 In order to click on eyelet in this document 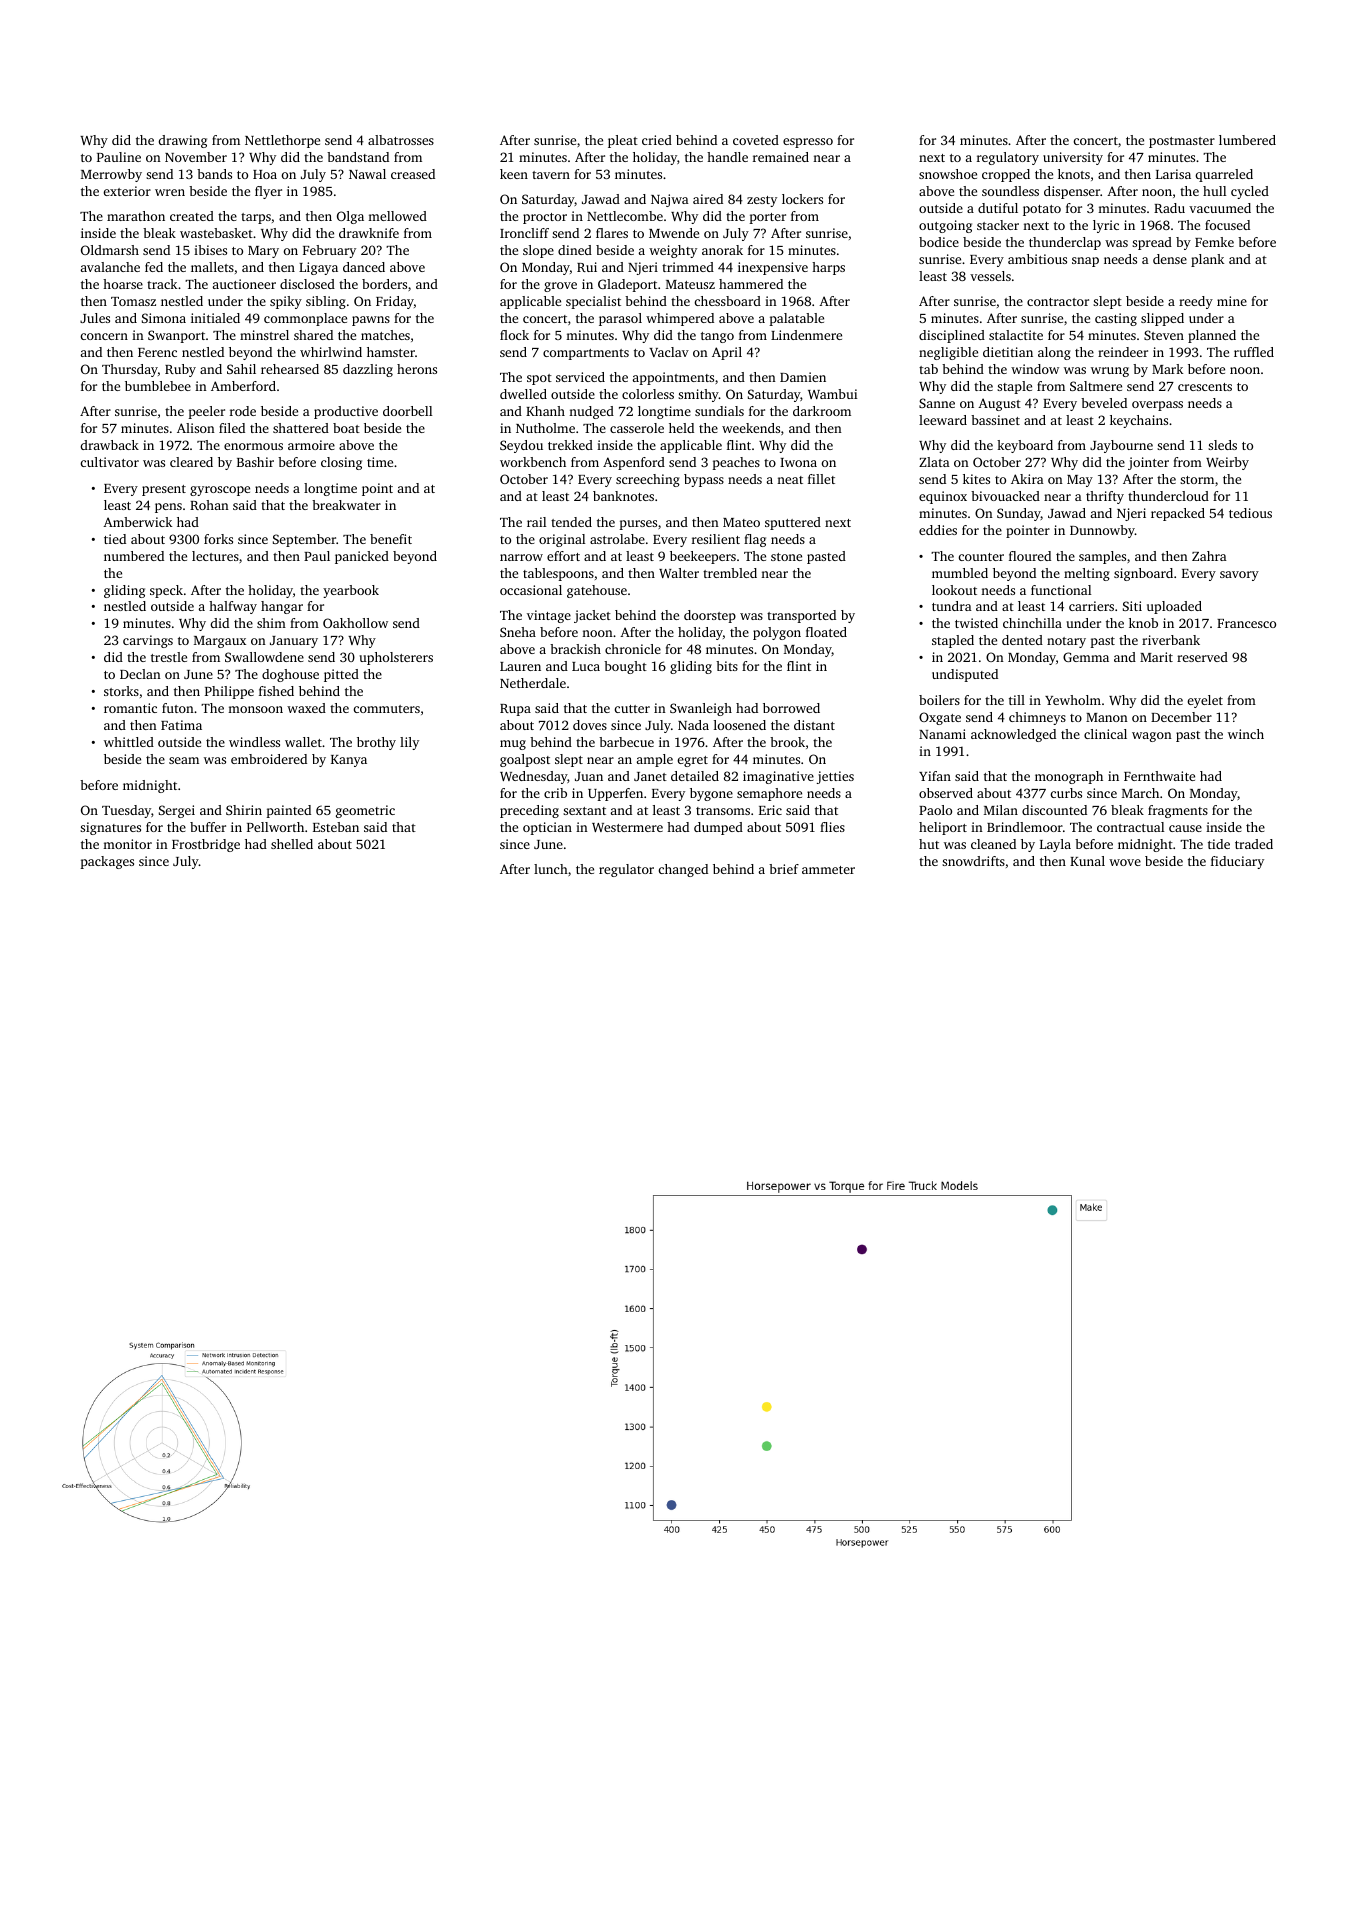, I will do `click(1205, 701)`.
